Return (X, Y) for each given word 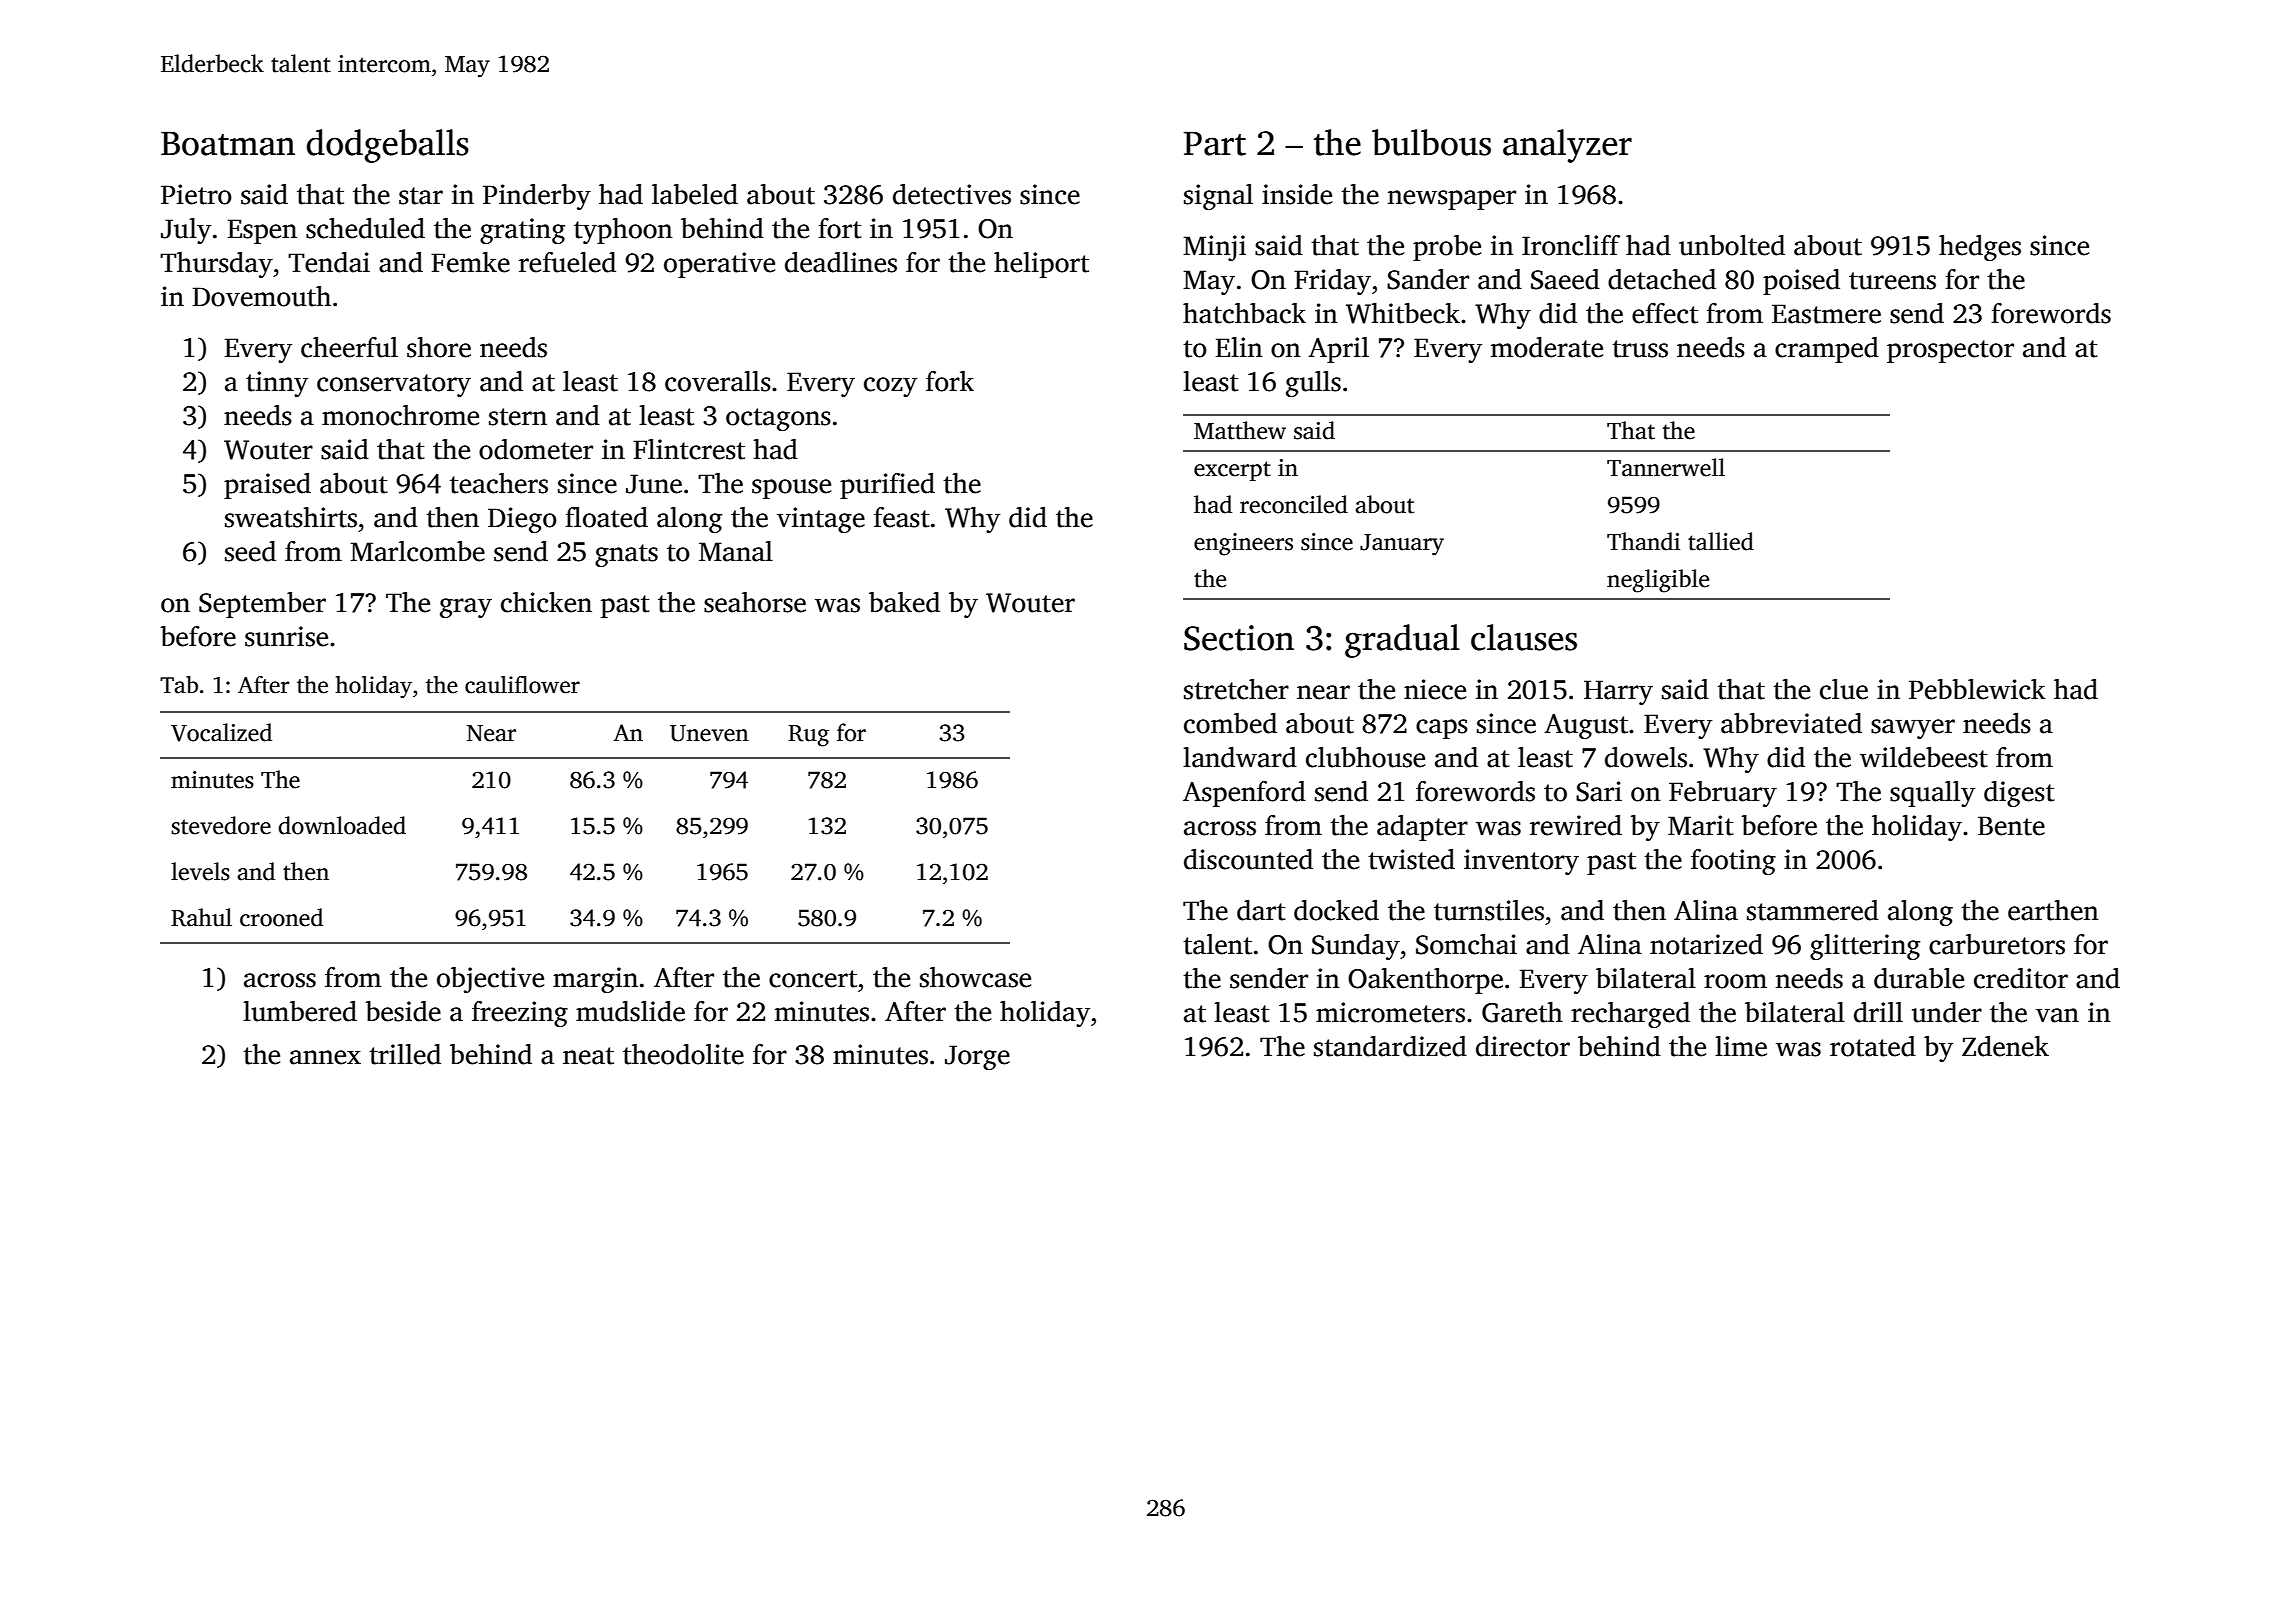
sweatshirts (291, 517)
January (1402, 545)
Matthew (1240, 430)
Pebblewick (1977, 689)
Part (1215, 143)
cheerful (349, 347)
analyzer (1567, 146)
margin (595, 980)
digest (2019, 794)
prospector (1950, 351)
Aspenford (1244, 794)
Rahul (201, 917)
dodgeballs (388, 146)
